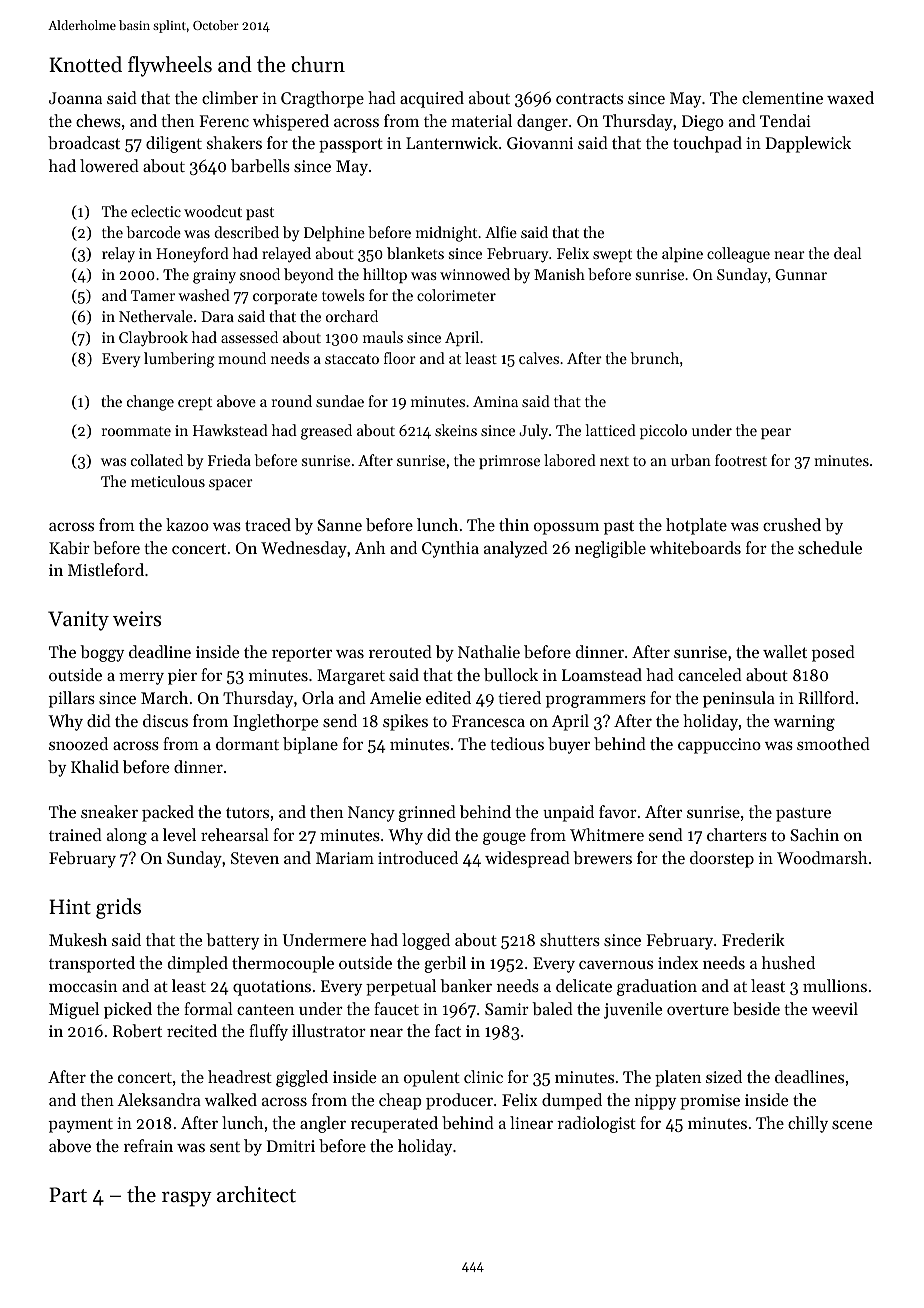  What do you see at coordinates (322, 99) in the image?
I see `Cragthorpe` at bounding box center [322, 99].
